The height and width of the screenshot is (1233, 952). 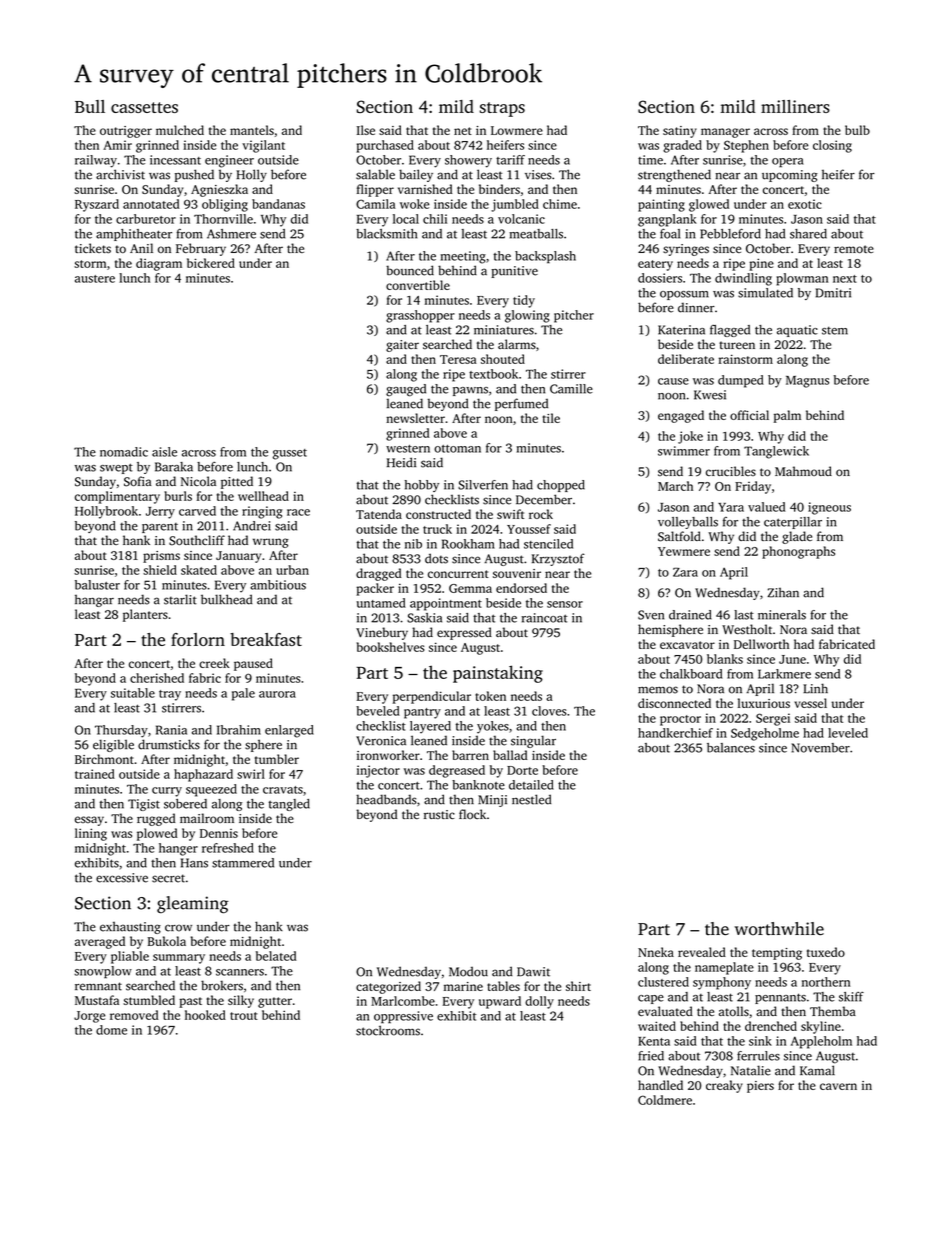 I want to click on Tatenda, so click(x=379, y=514).
